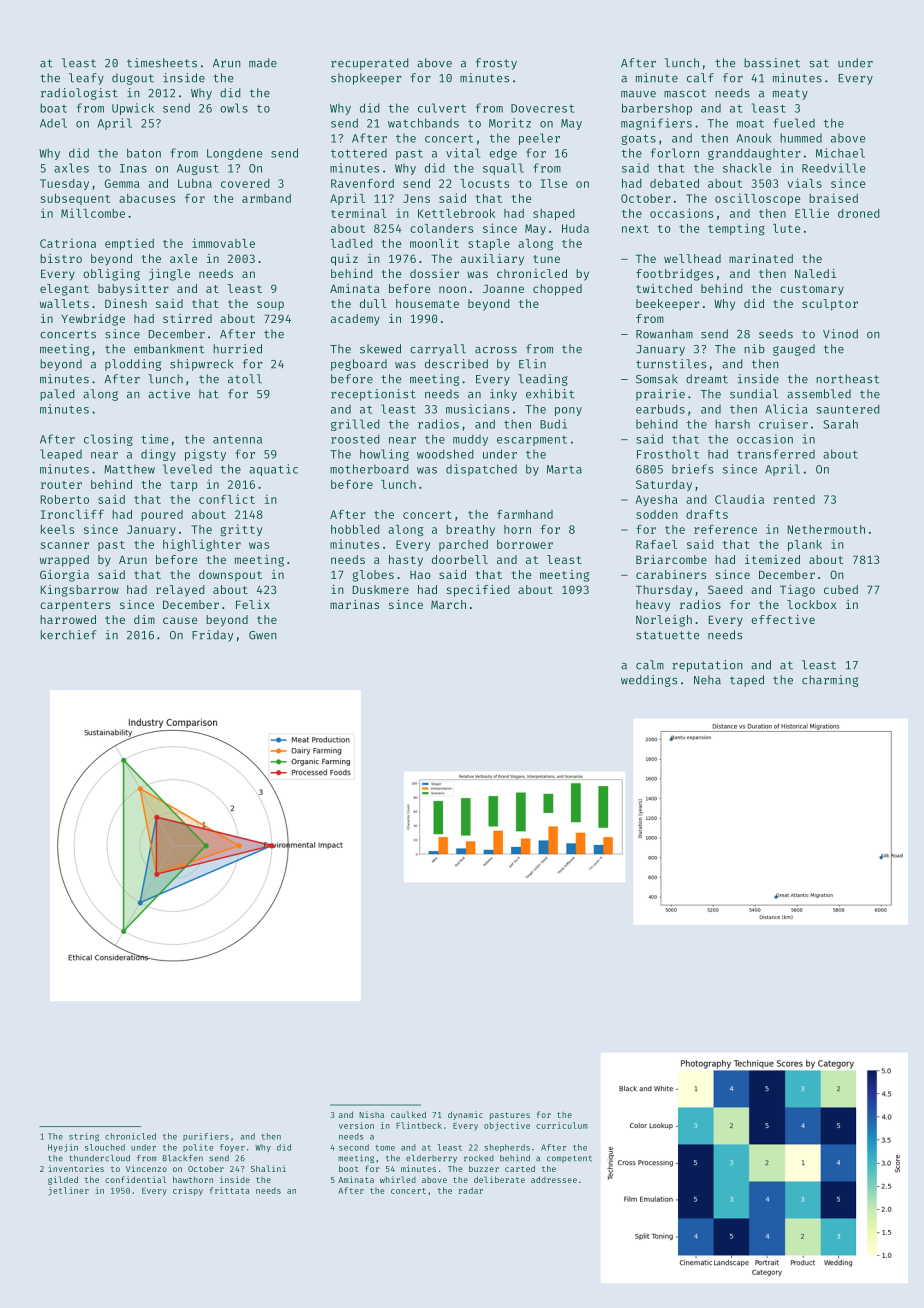  I want to click on dispatched, so click(481, 470).
